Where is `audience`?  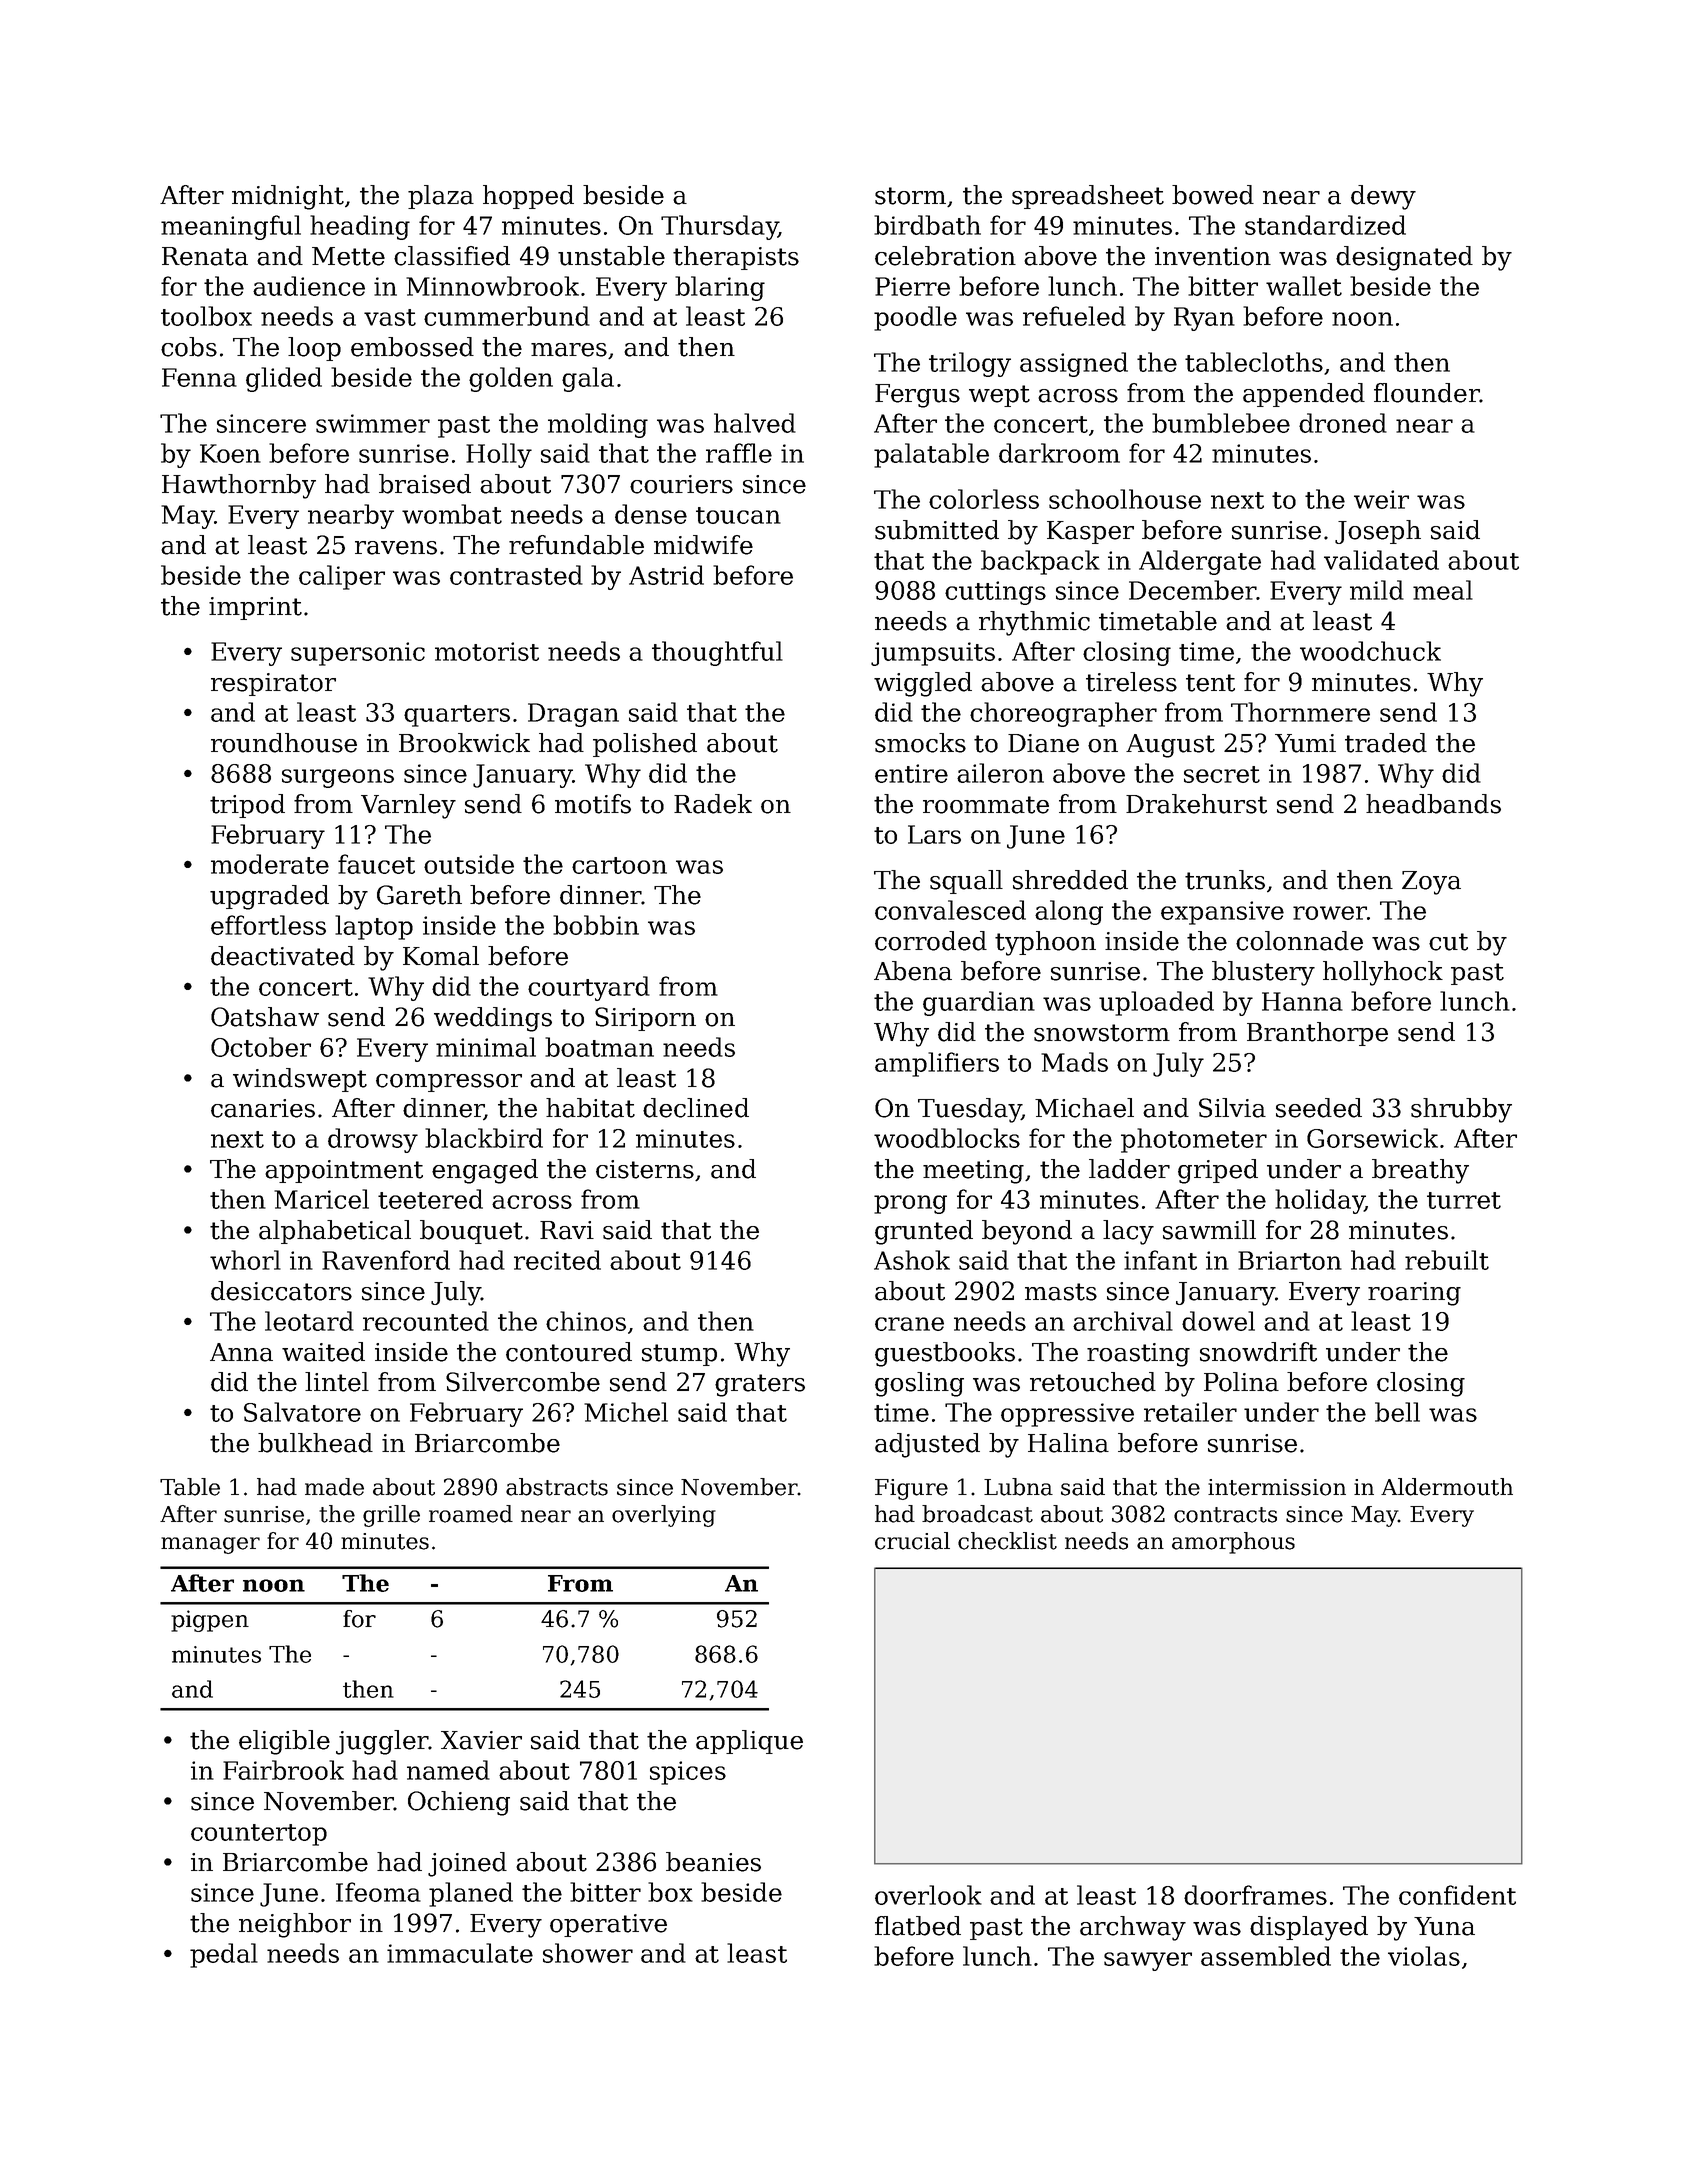
audience is located at coordinates (309, 286).
